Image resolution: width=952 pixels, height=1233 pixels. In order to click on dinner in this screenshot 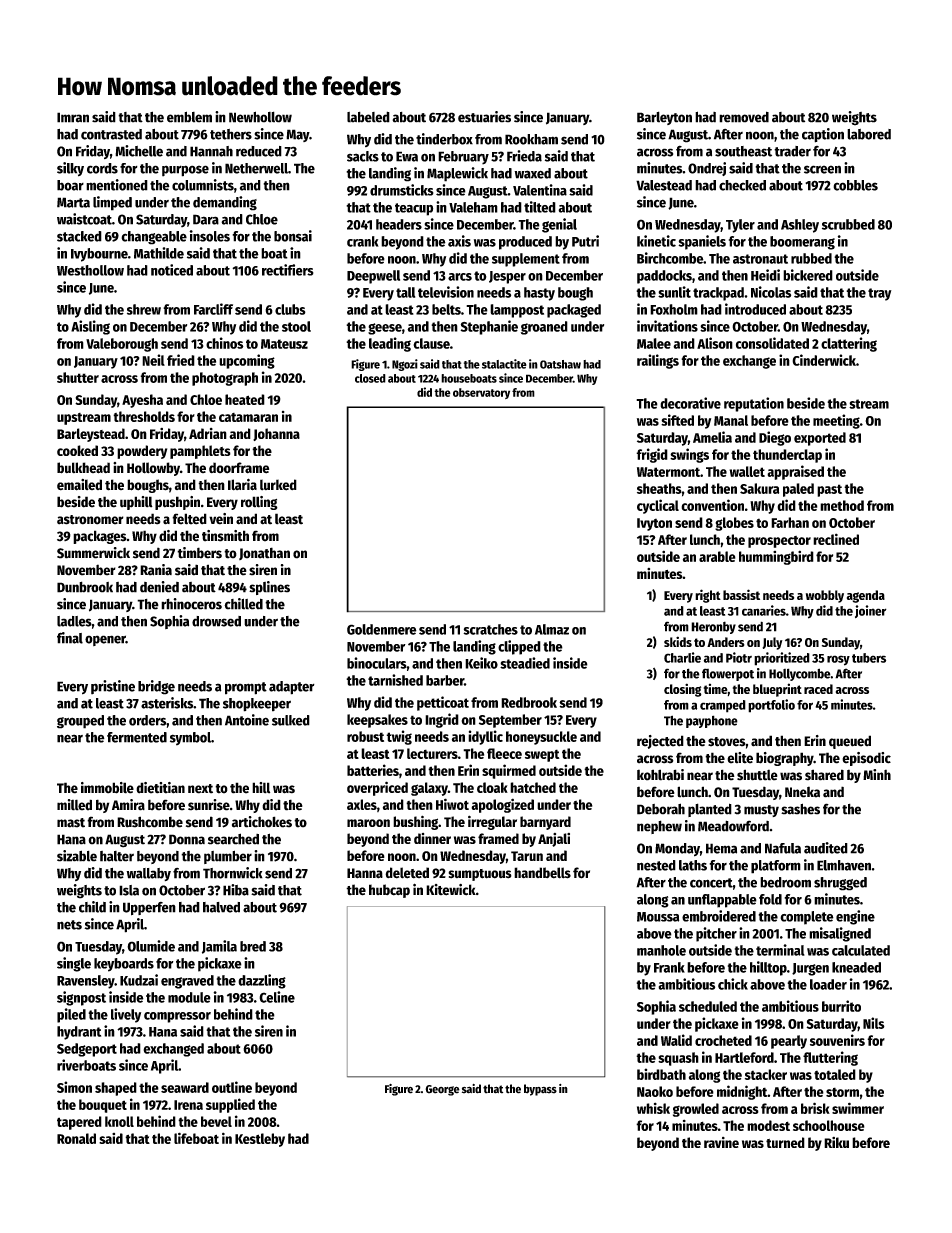, I will do `click(432, 838)`.
